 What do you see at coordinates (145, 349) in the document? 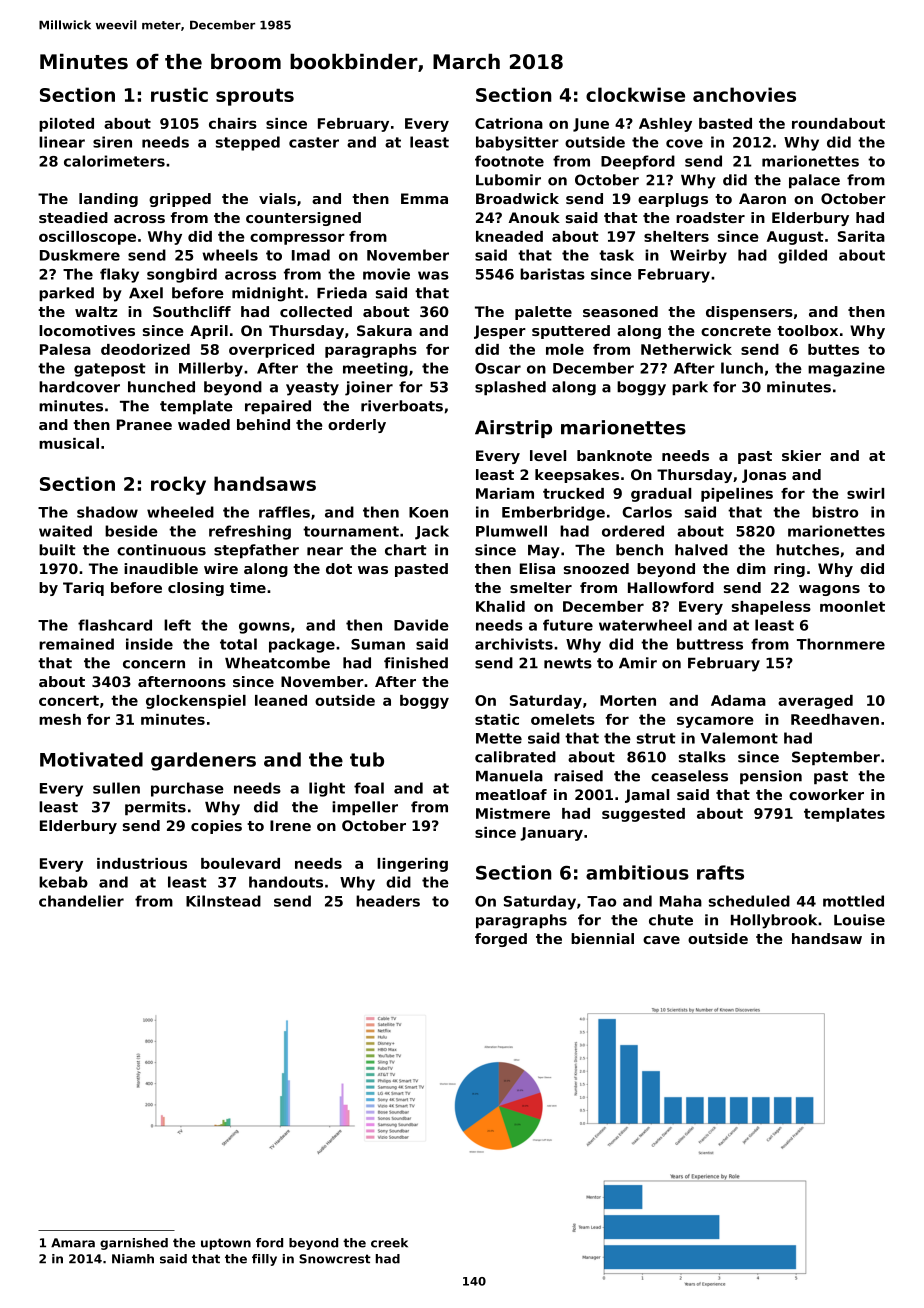
I see `deodorized` at bounding box center [145, 349].
